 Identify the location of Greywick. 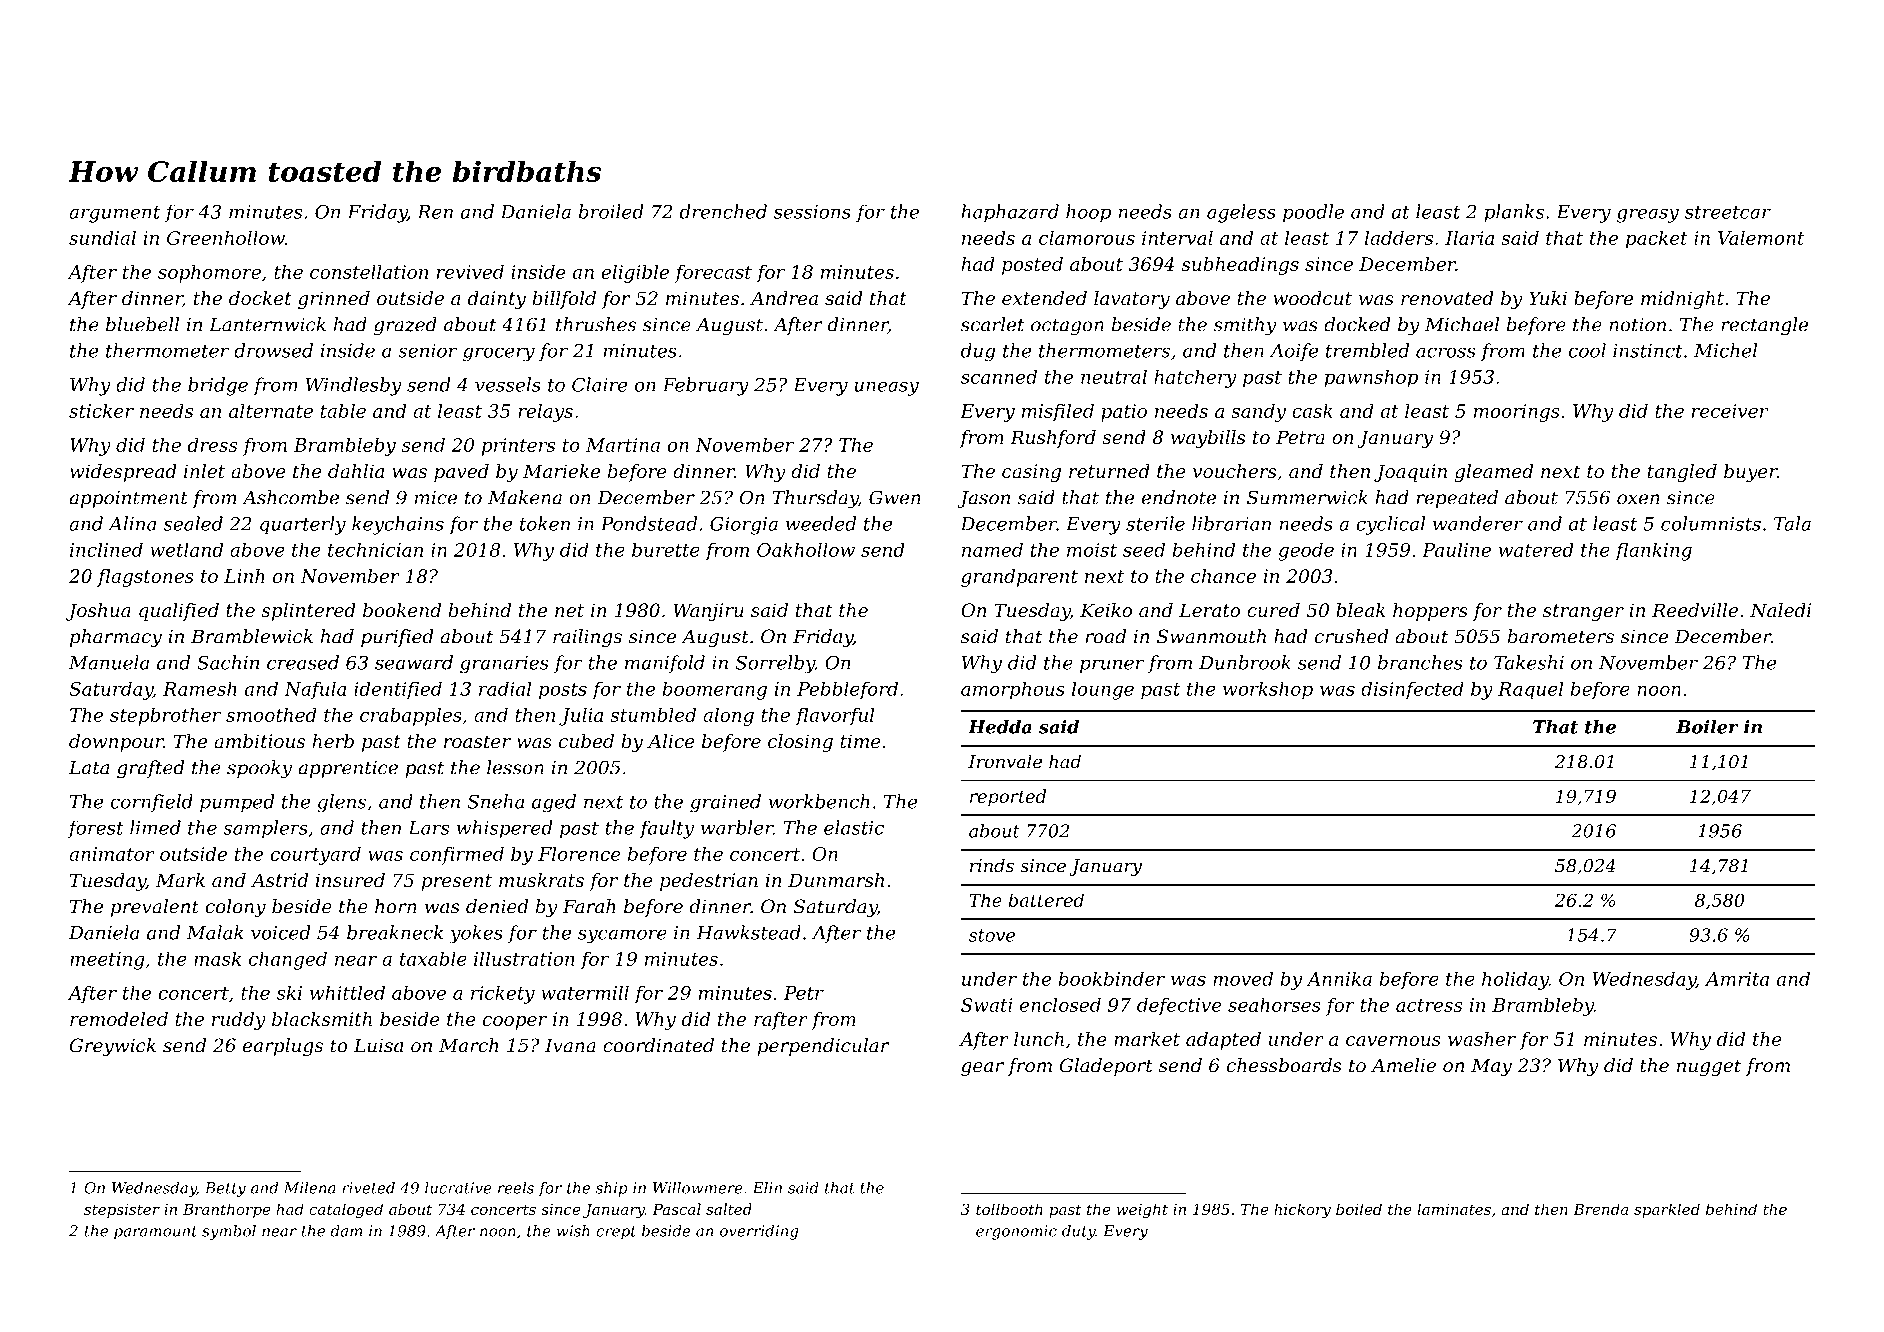
(113, 1047).
